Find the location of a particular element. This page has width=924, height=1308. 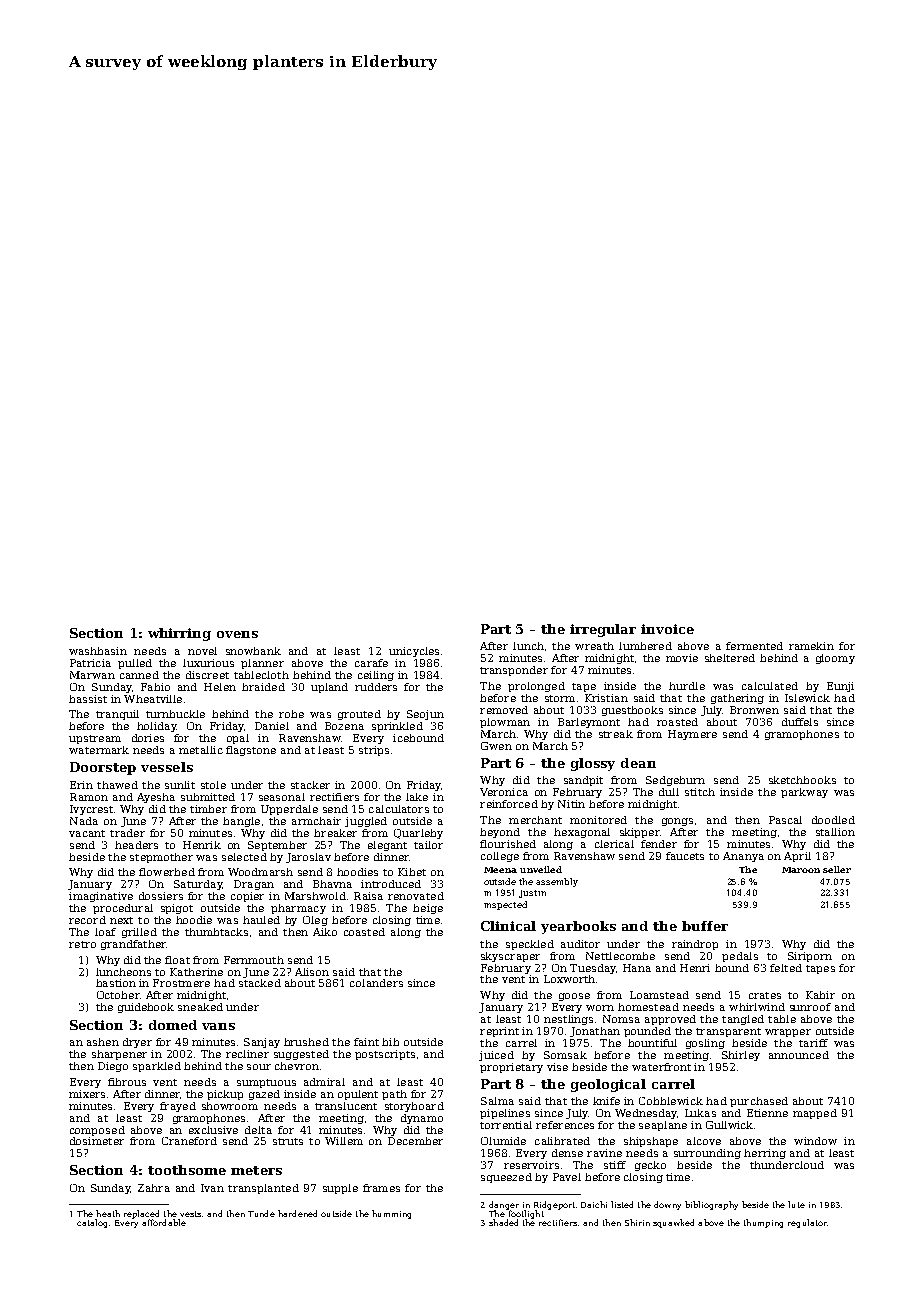

invoice is located at coordinates (667, 629).
